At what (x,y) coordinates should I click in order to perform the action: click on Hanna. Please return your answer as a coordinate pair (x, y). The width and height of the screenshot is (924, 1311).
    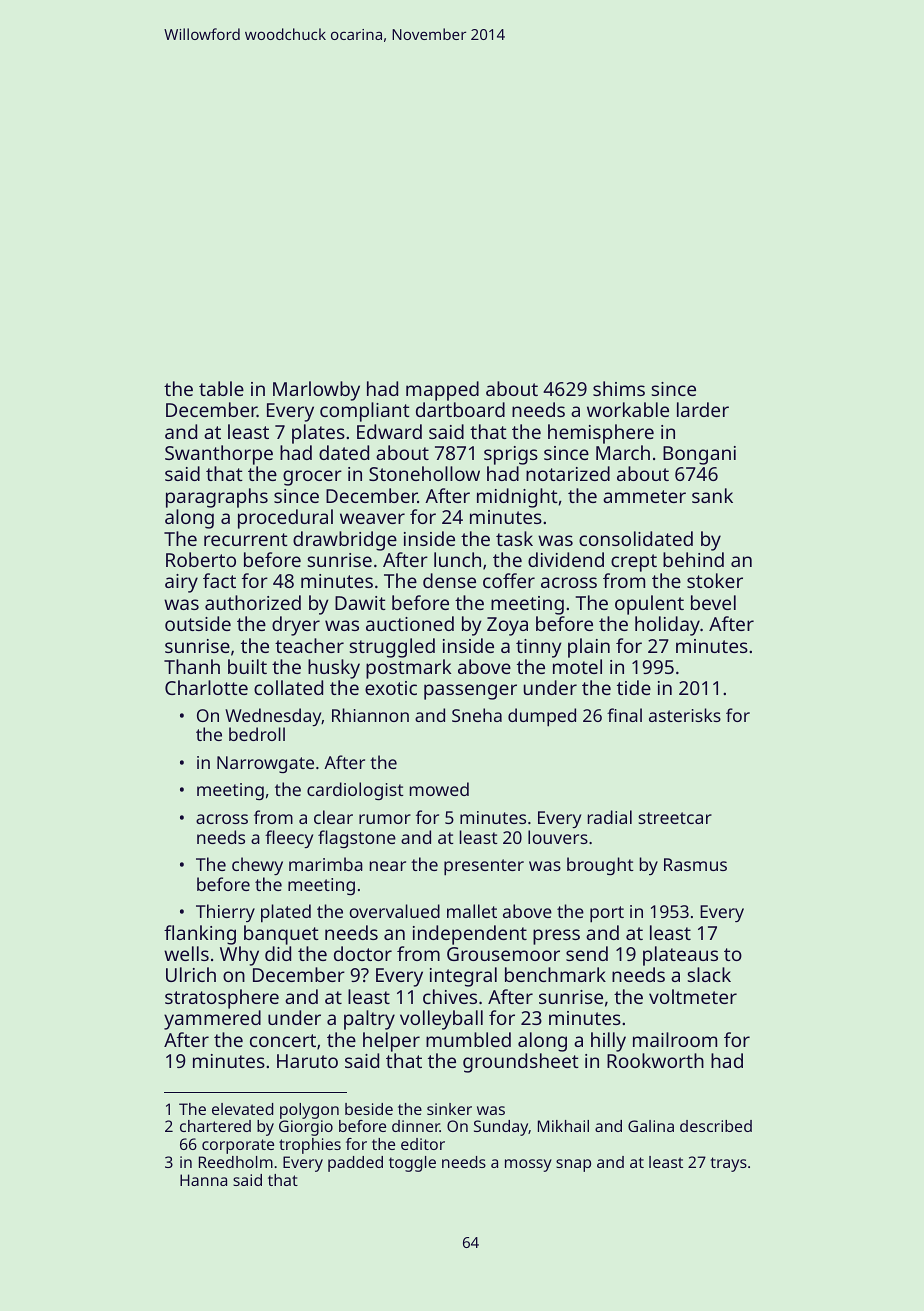
    Looking at the image, I should click on (203, 1180).
